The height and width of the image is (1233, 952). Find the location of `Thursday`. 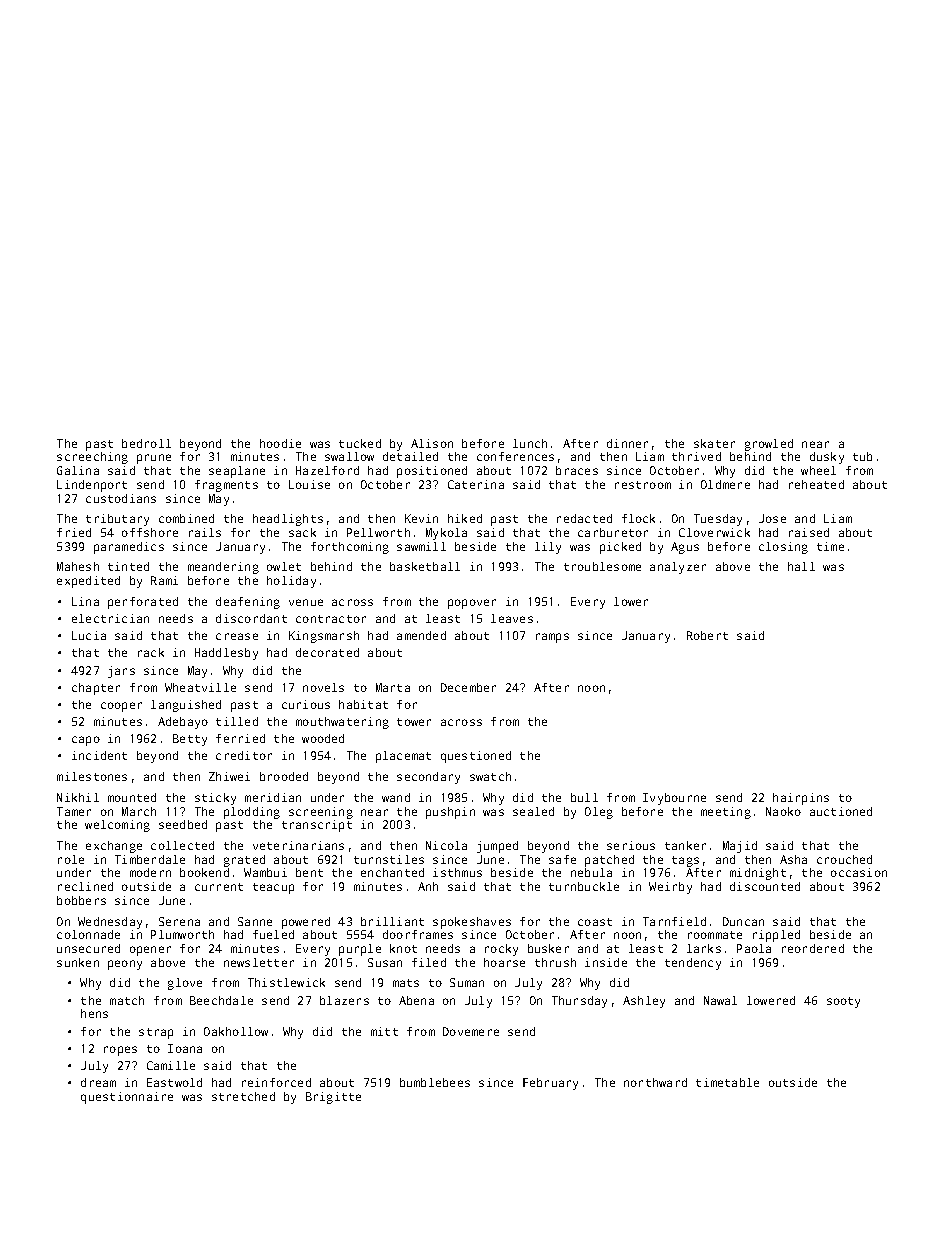

Thursday is located at coordinates (579, 1002).
